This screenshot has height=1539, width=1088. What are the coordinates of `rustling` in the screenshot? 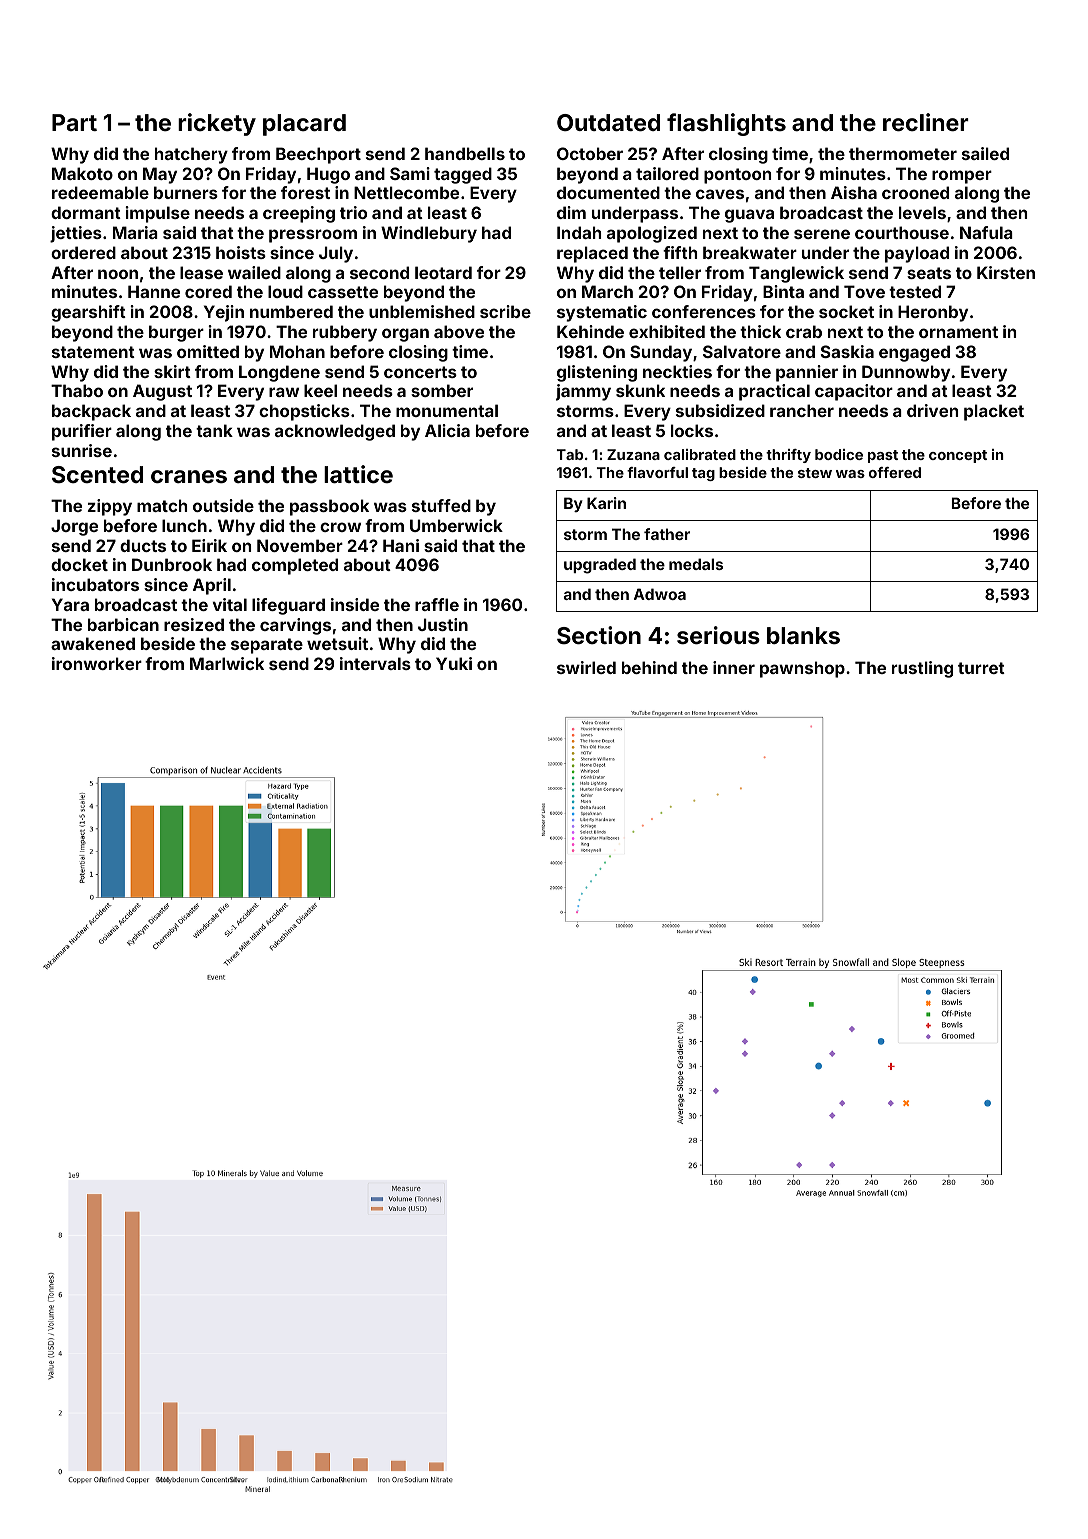 It's located at (922, 669).
